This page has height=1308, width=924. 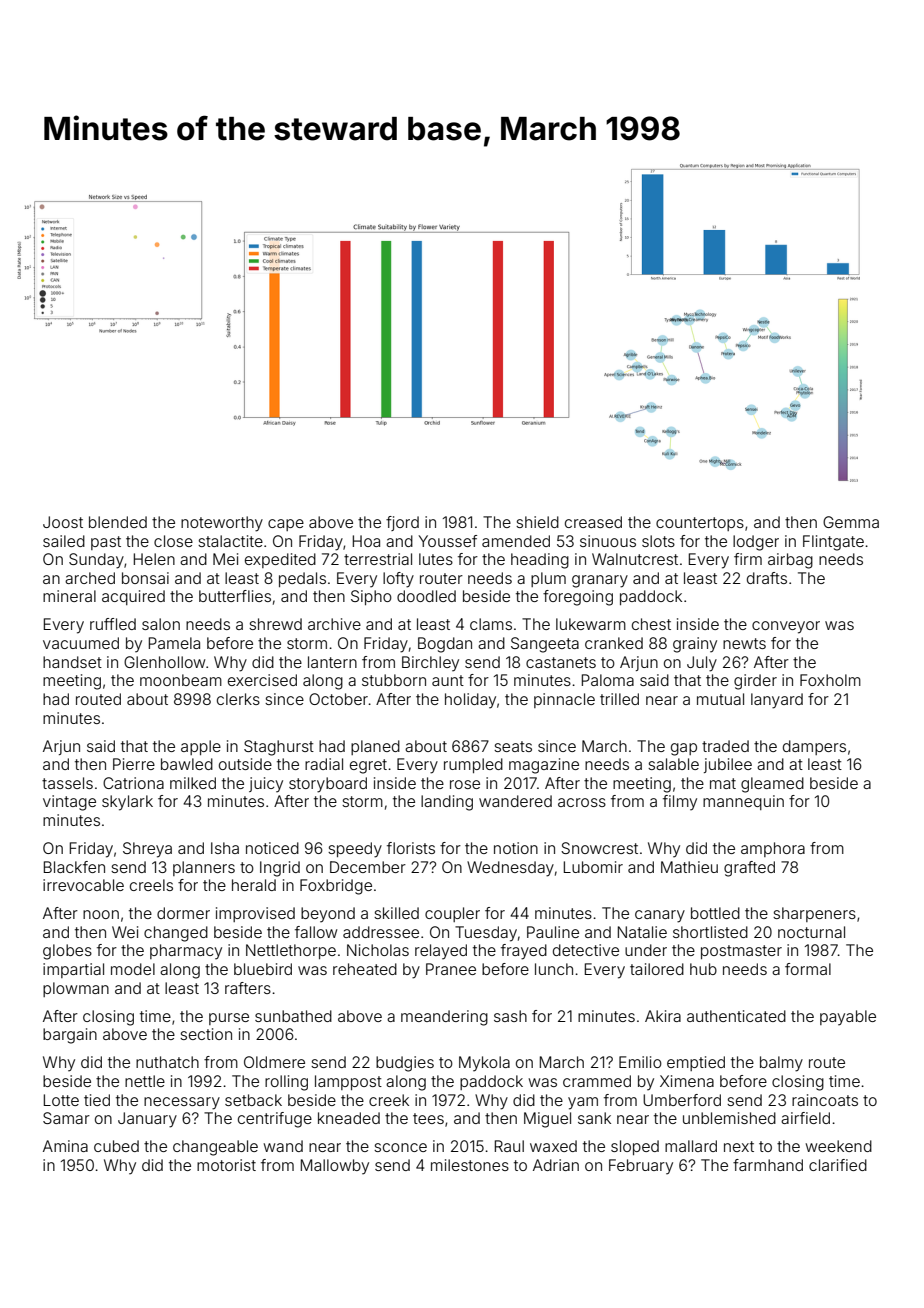 I want to click on vintage, so click(x=69, y=803).
